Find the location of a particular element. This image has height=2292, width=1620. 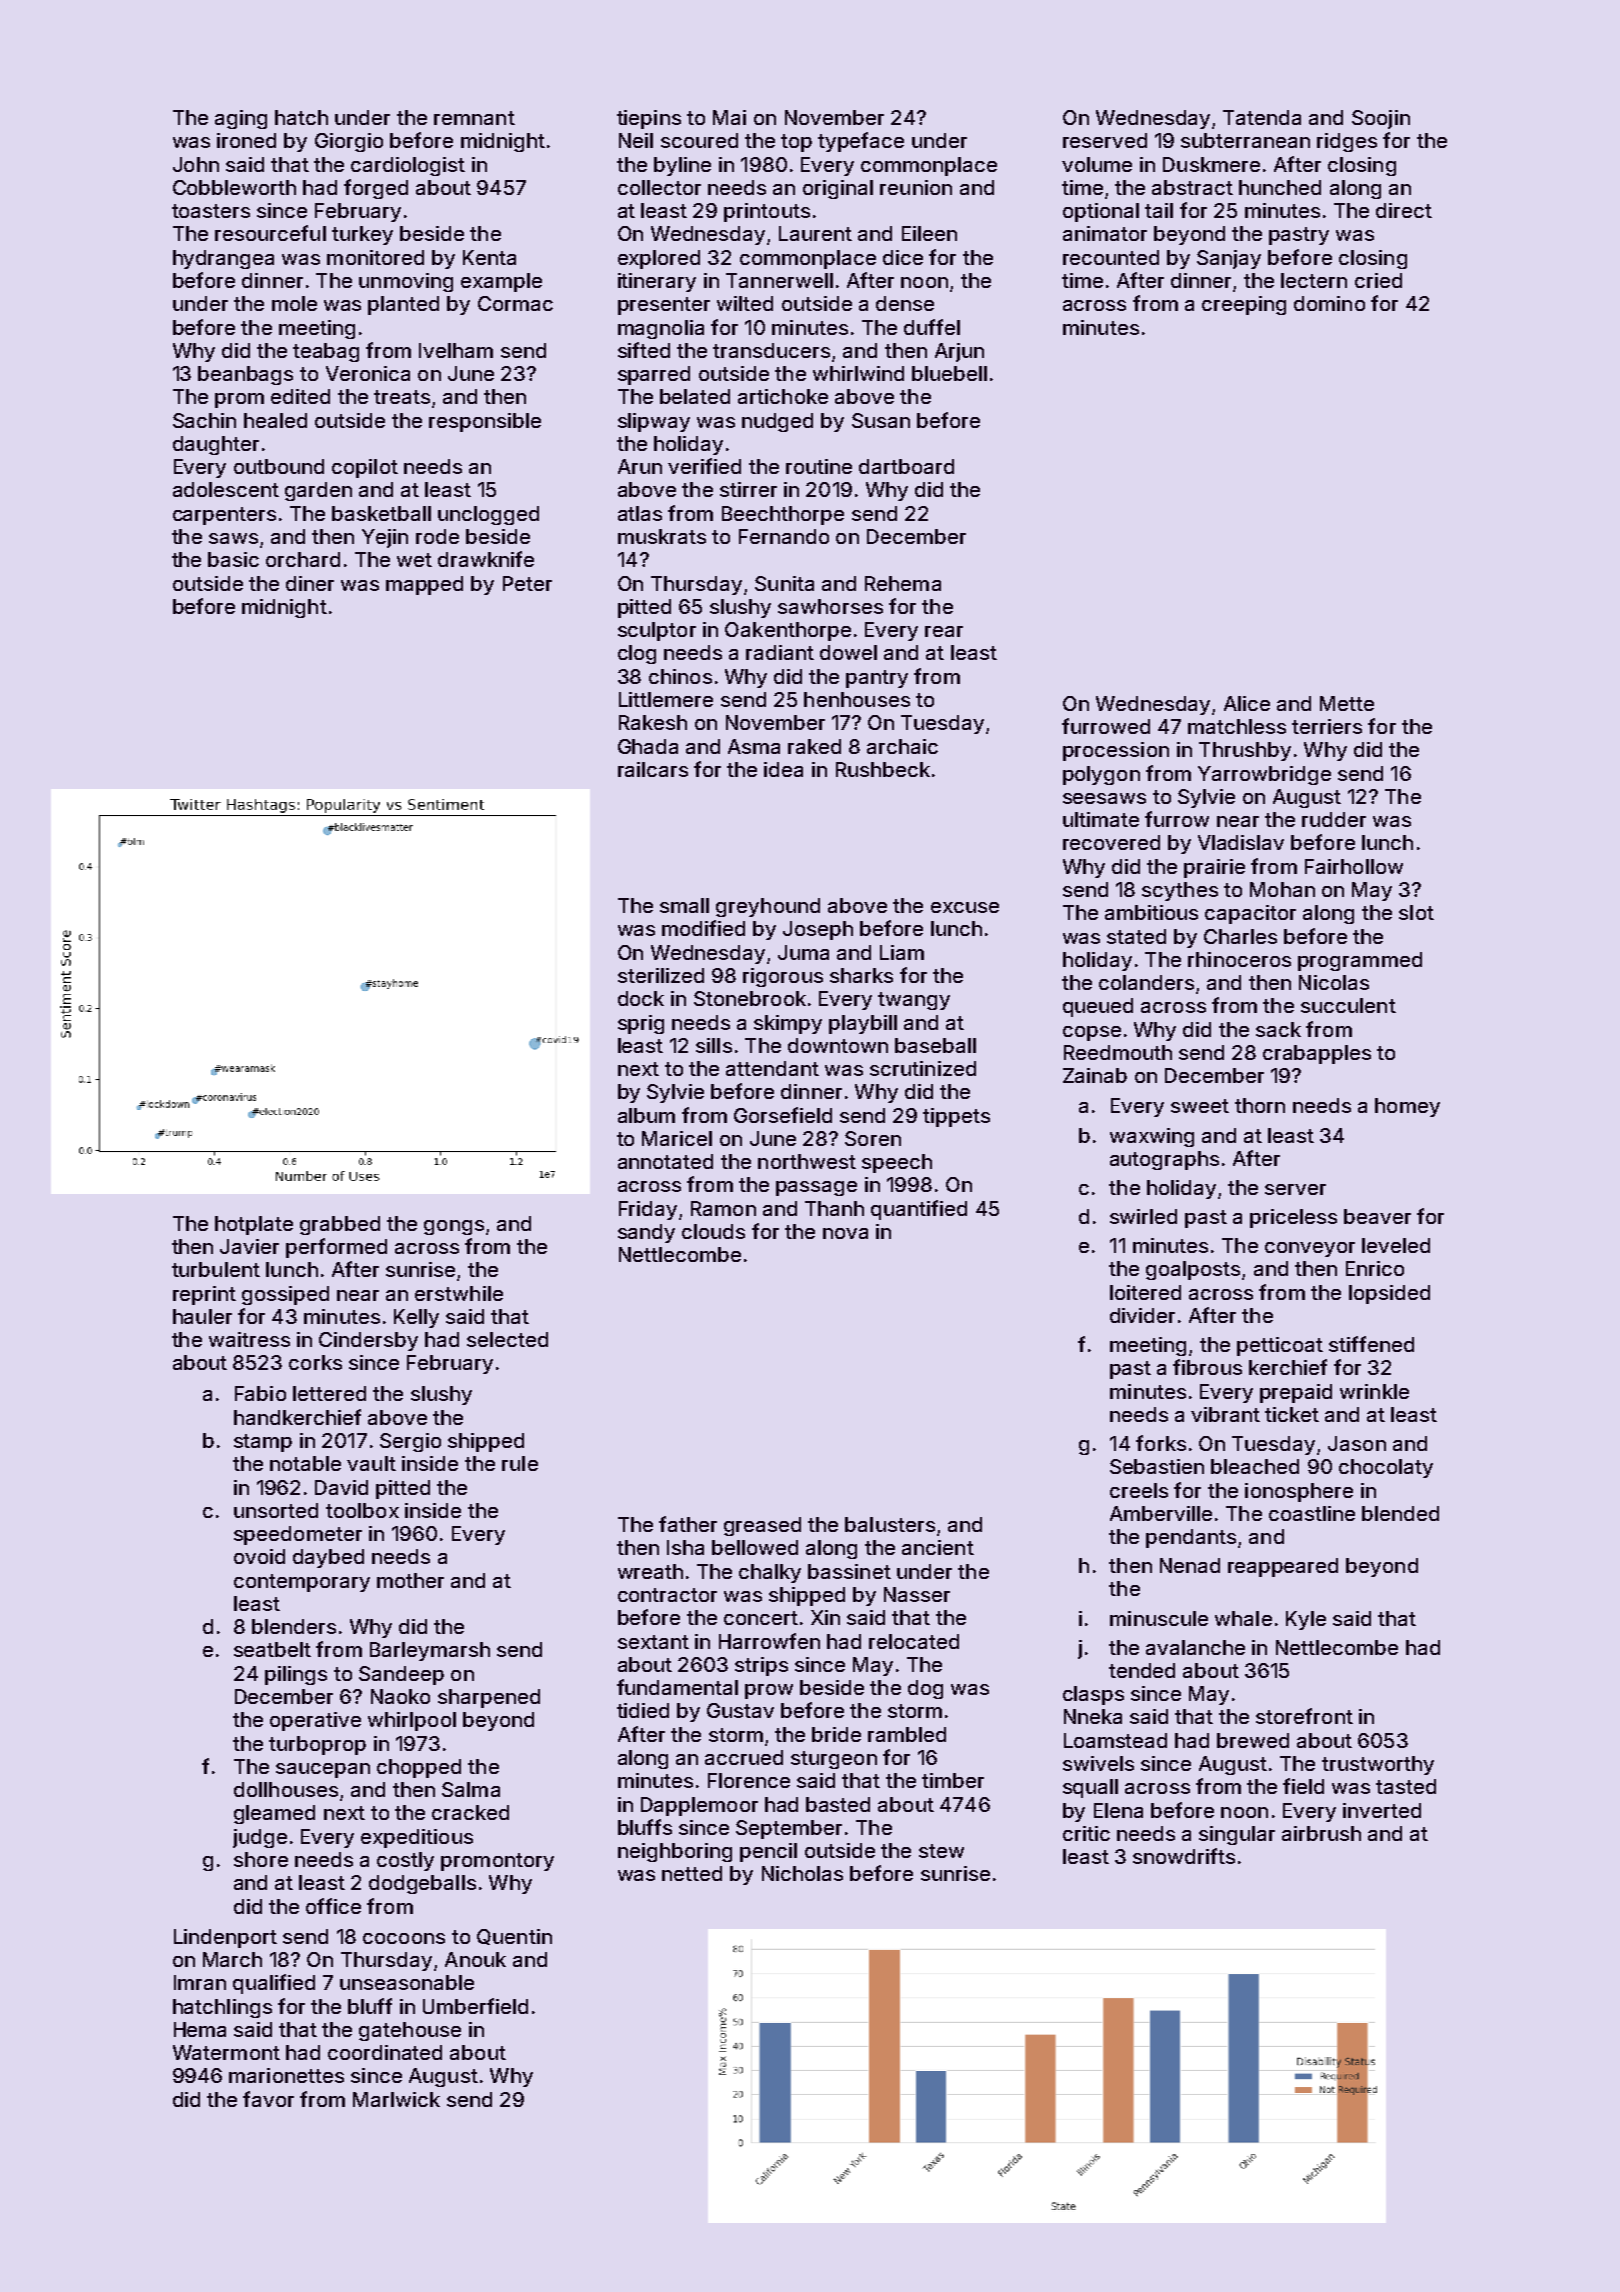

excuse is located at coordinates (965, 907).
